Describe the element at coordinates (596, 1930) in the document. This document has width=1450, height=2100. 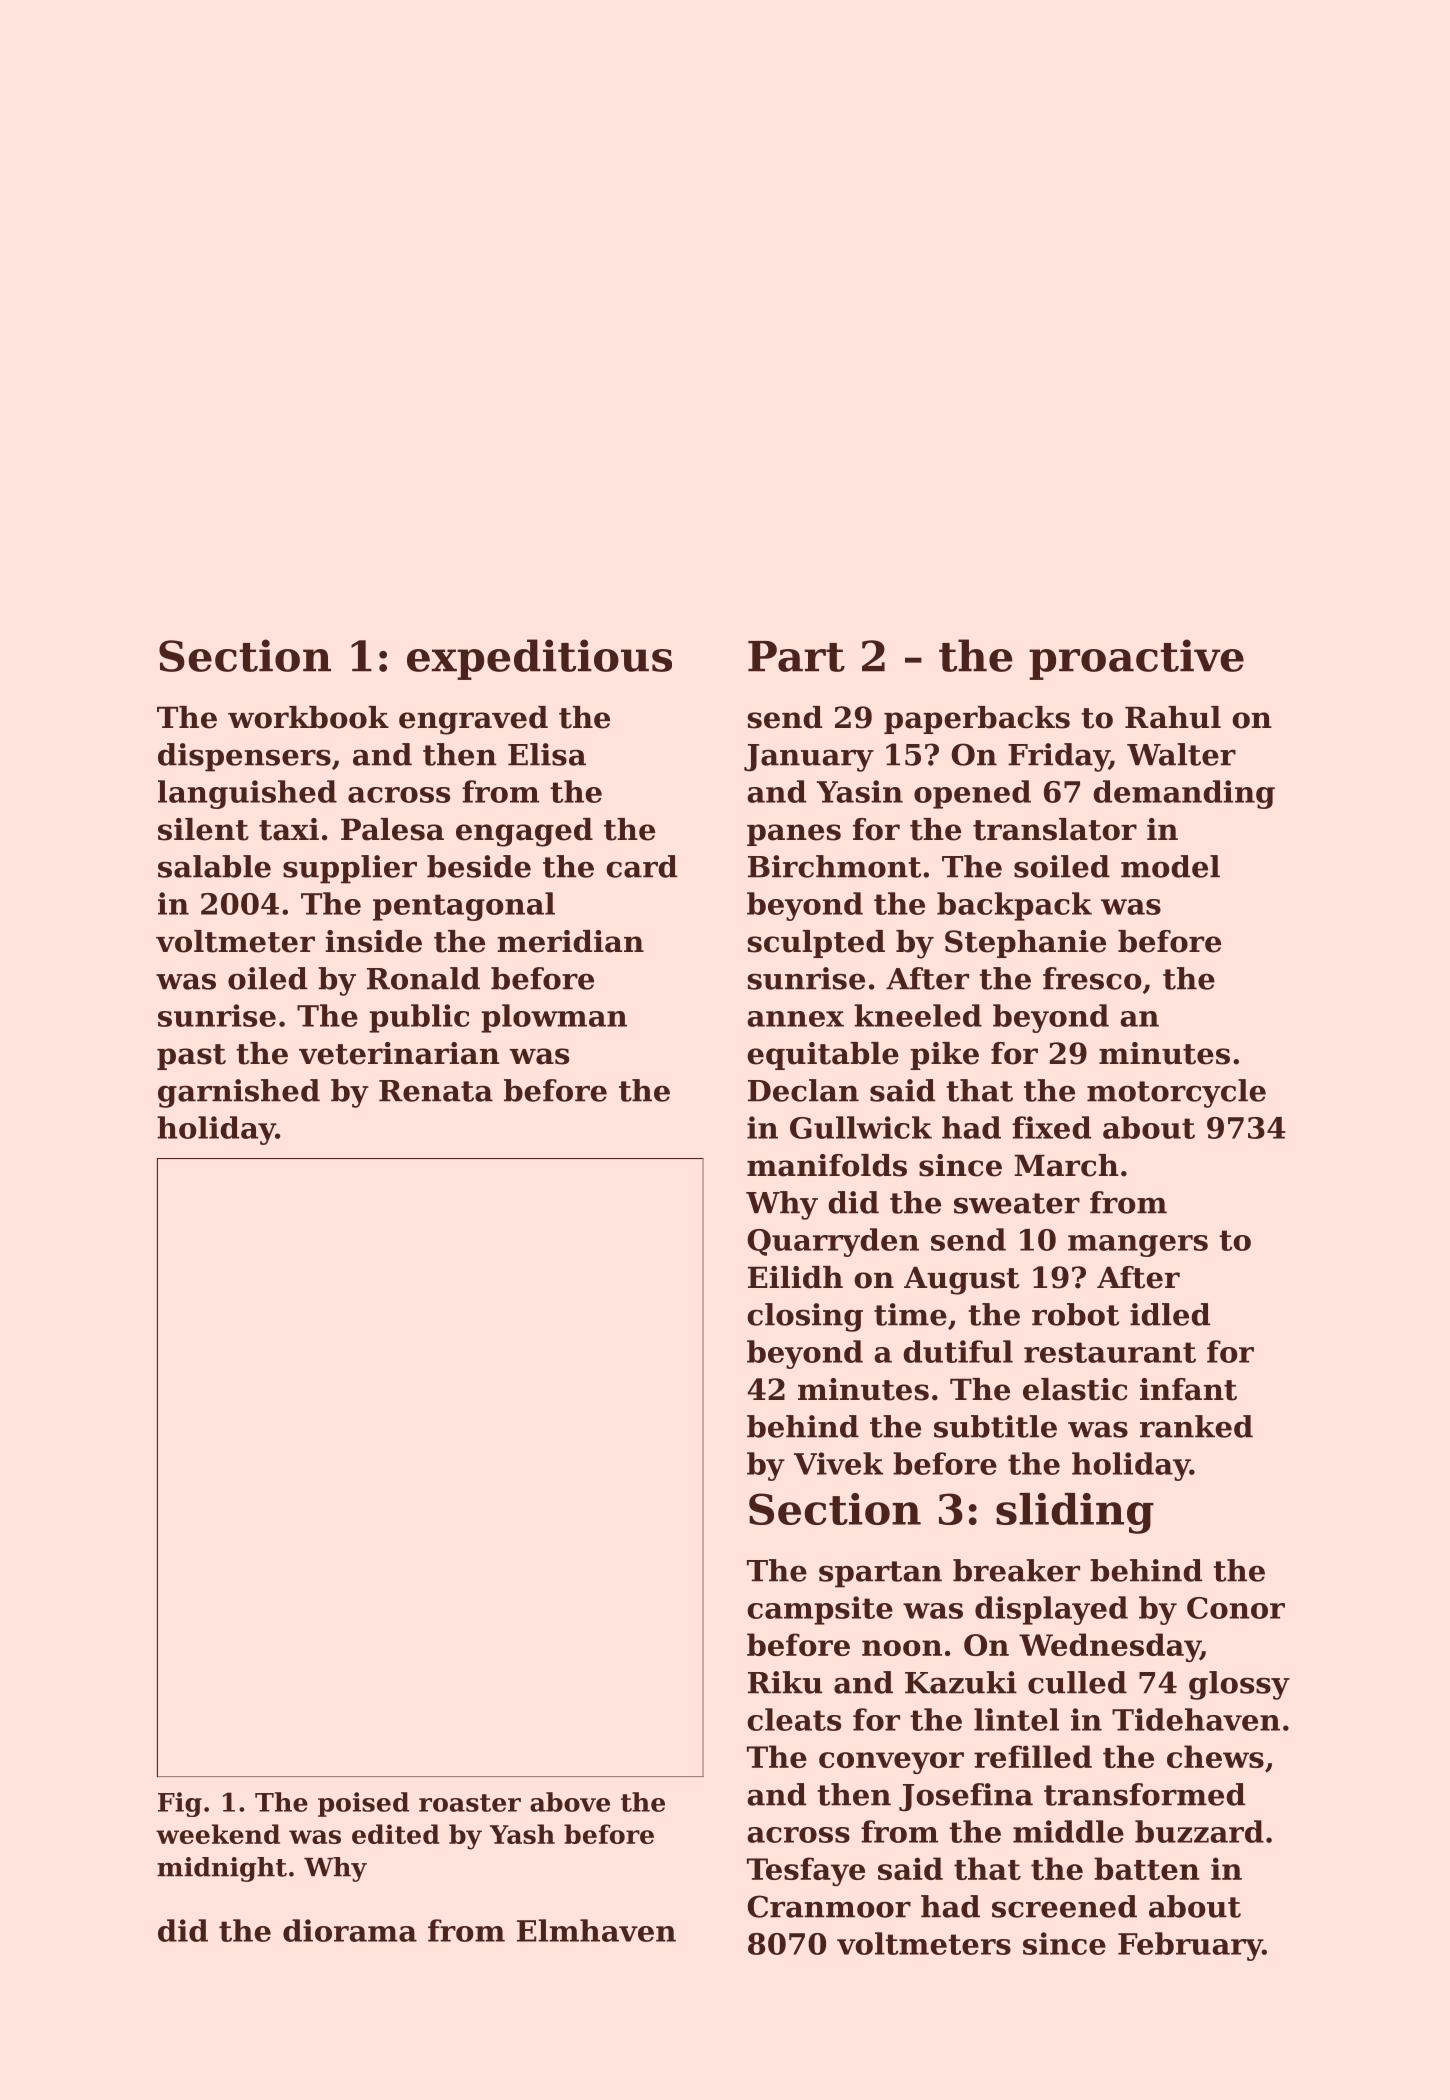
I see `Elmhaven` at that location.
